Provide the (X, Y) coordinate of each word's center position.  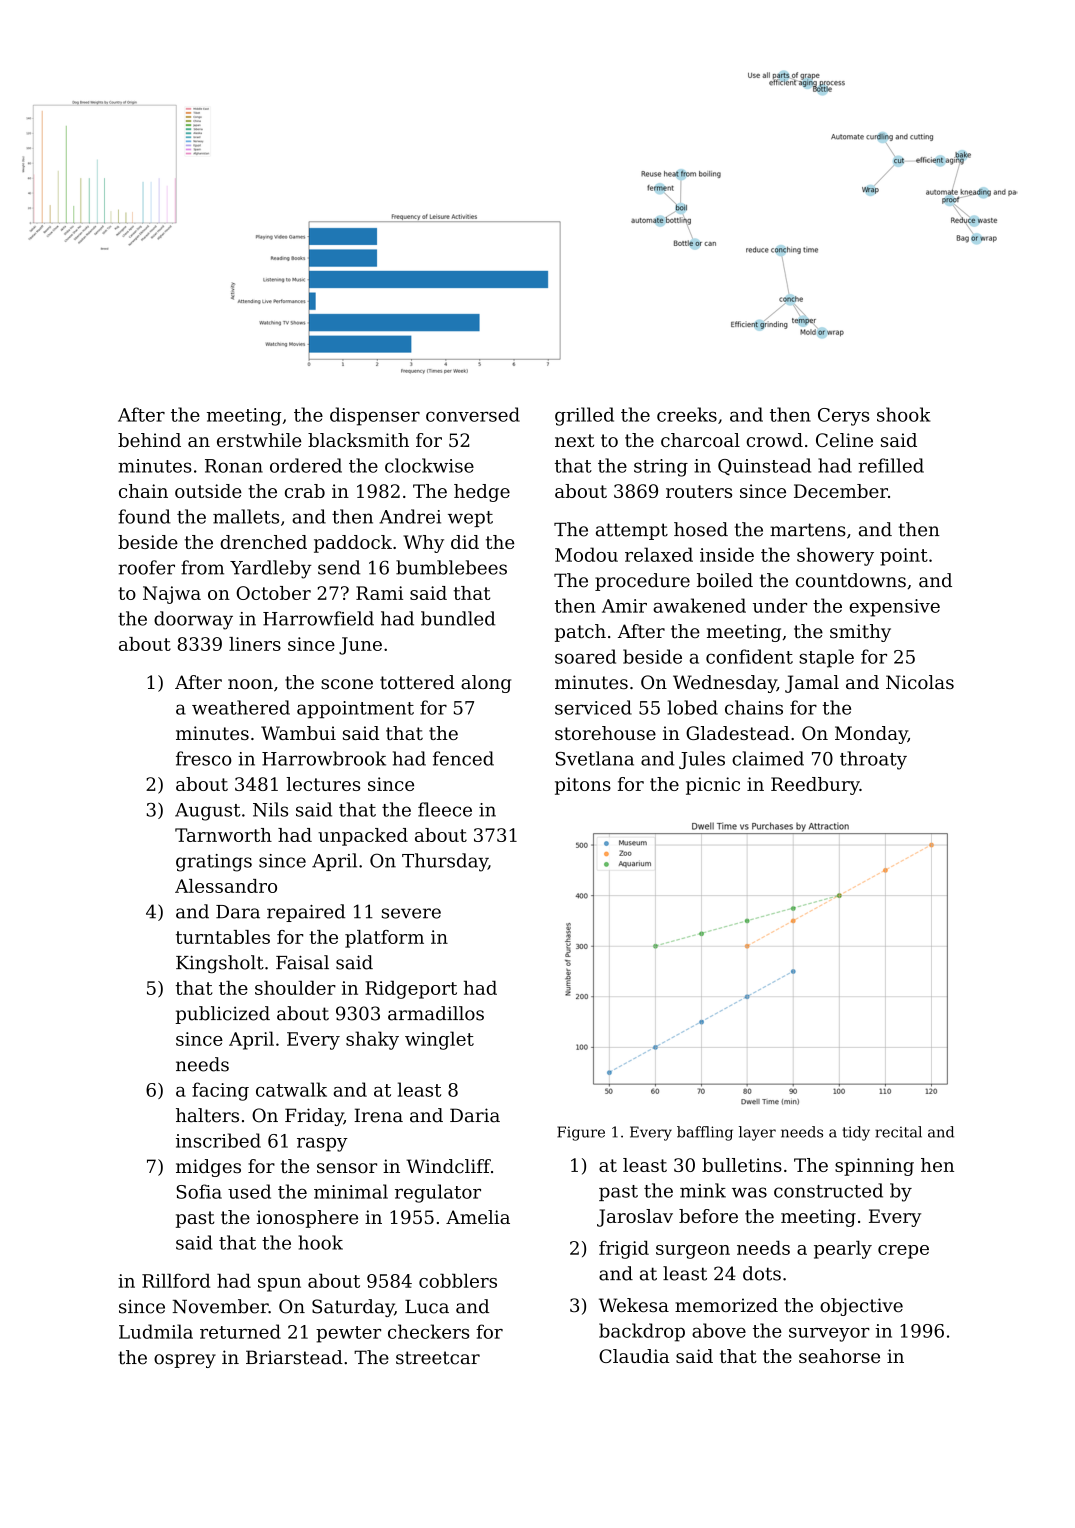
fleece (445, 809)
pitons (583, 786)
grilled (584, 416)
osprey (185, 1361)
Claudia (634, 1356)
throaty (873, 760)
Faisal (302, 962)
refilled (891, 465)
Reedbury (815, 786)
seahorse (839, 1356)
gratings (214, 863)
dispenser (375, 416)
